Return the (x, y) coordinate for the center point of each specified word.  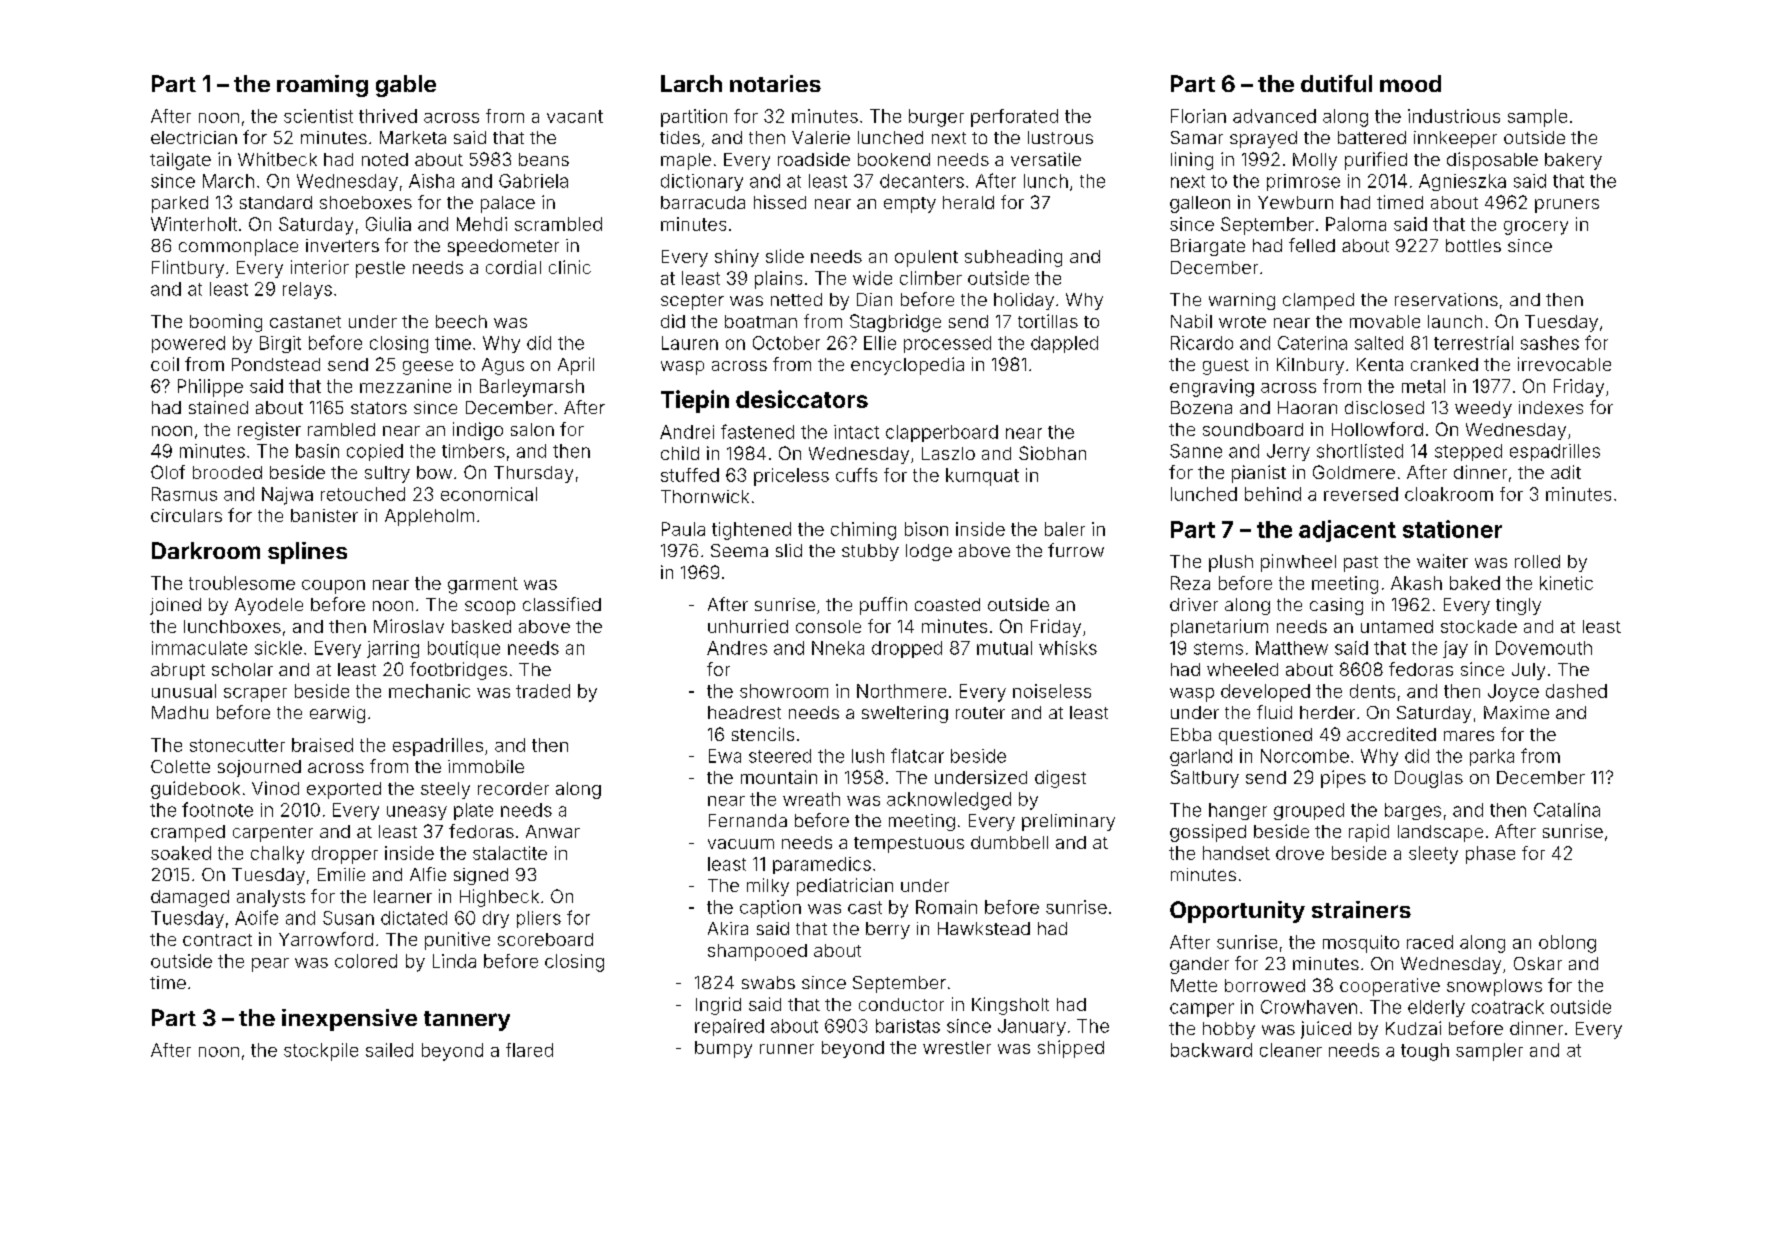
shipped (1071, 1049)
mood (1410, 83)
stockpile (321, 1052)
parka (1492, 757)
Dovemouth (1544, 648)
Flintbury (188, 269)
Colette (180, 766)
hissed (780, 202)
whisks (1068, 648)
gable (406, 86)
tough (1425, 1052)
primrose (1303, 182)
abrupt (178, 671)
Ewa (725, 756)
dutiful (1336, 83)
